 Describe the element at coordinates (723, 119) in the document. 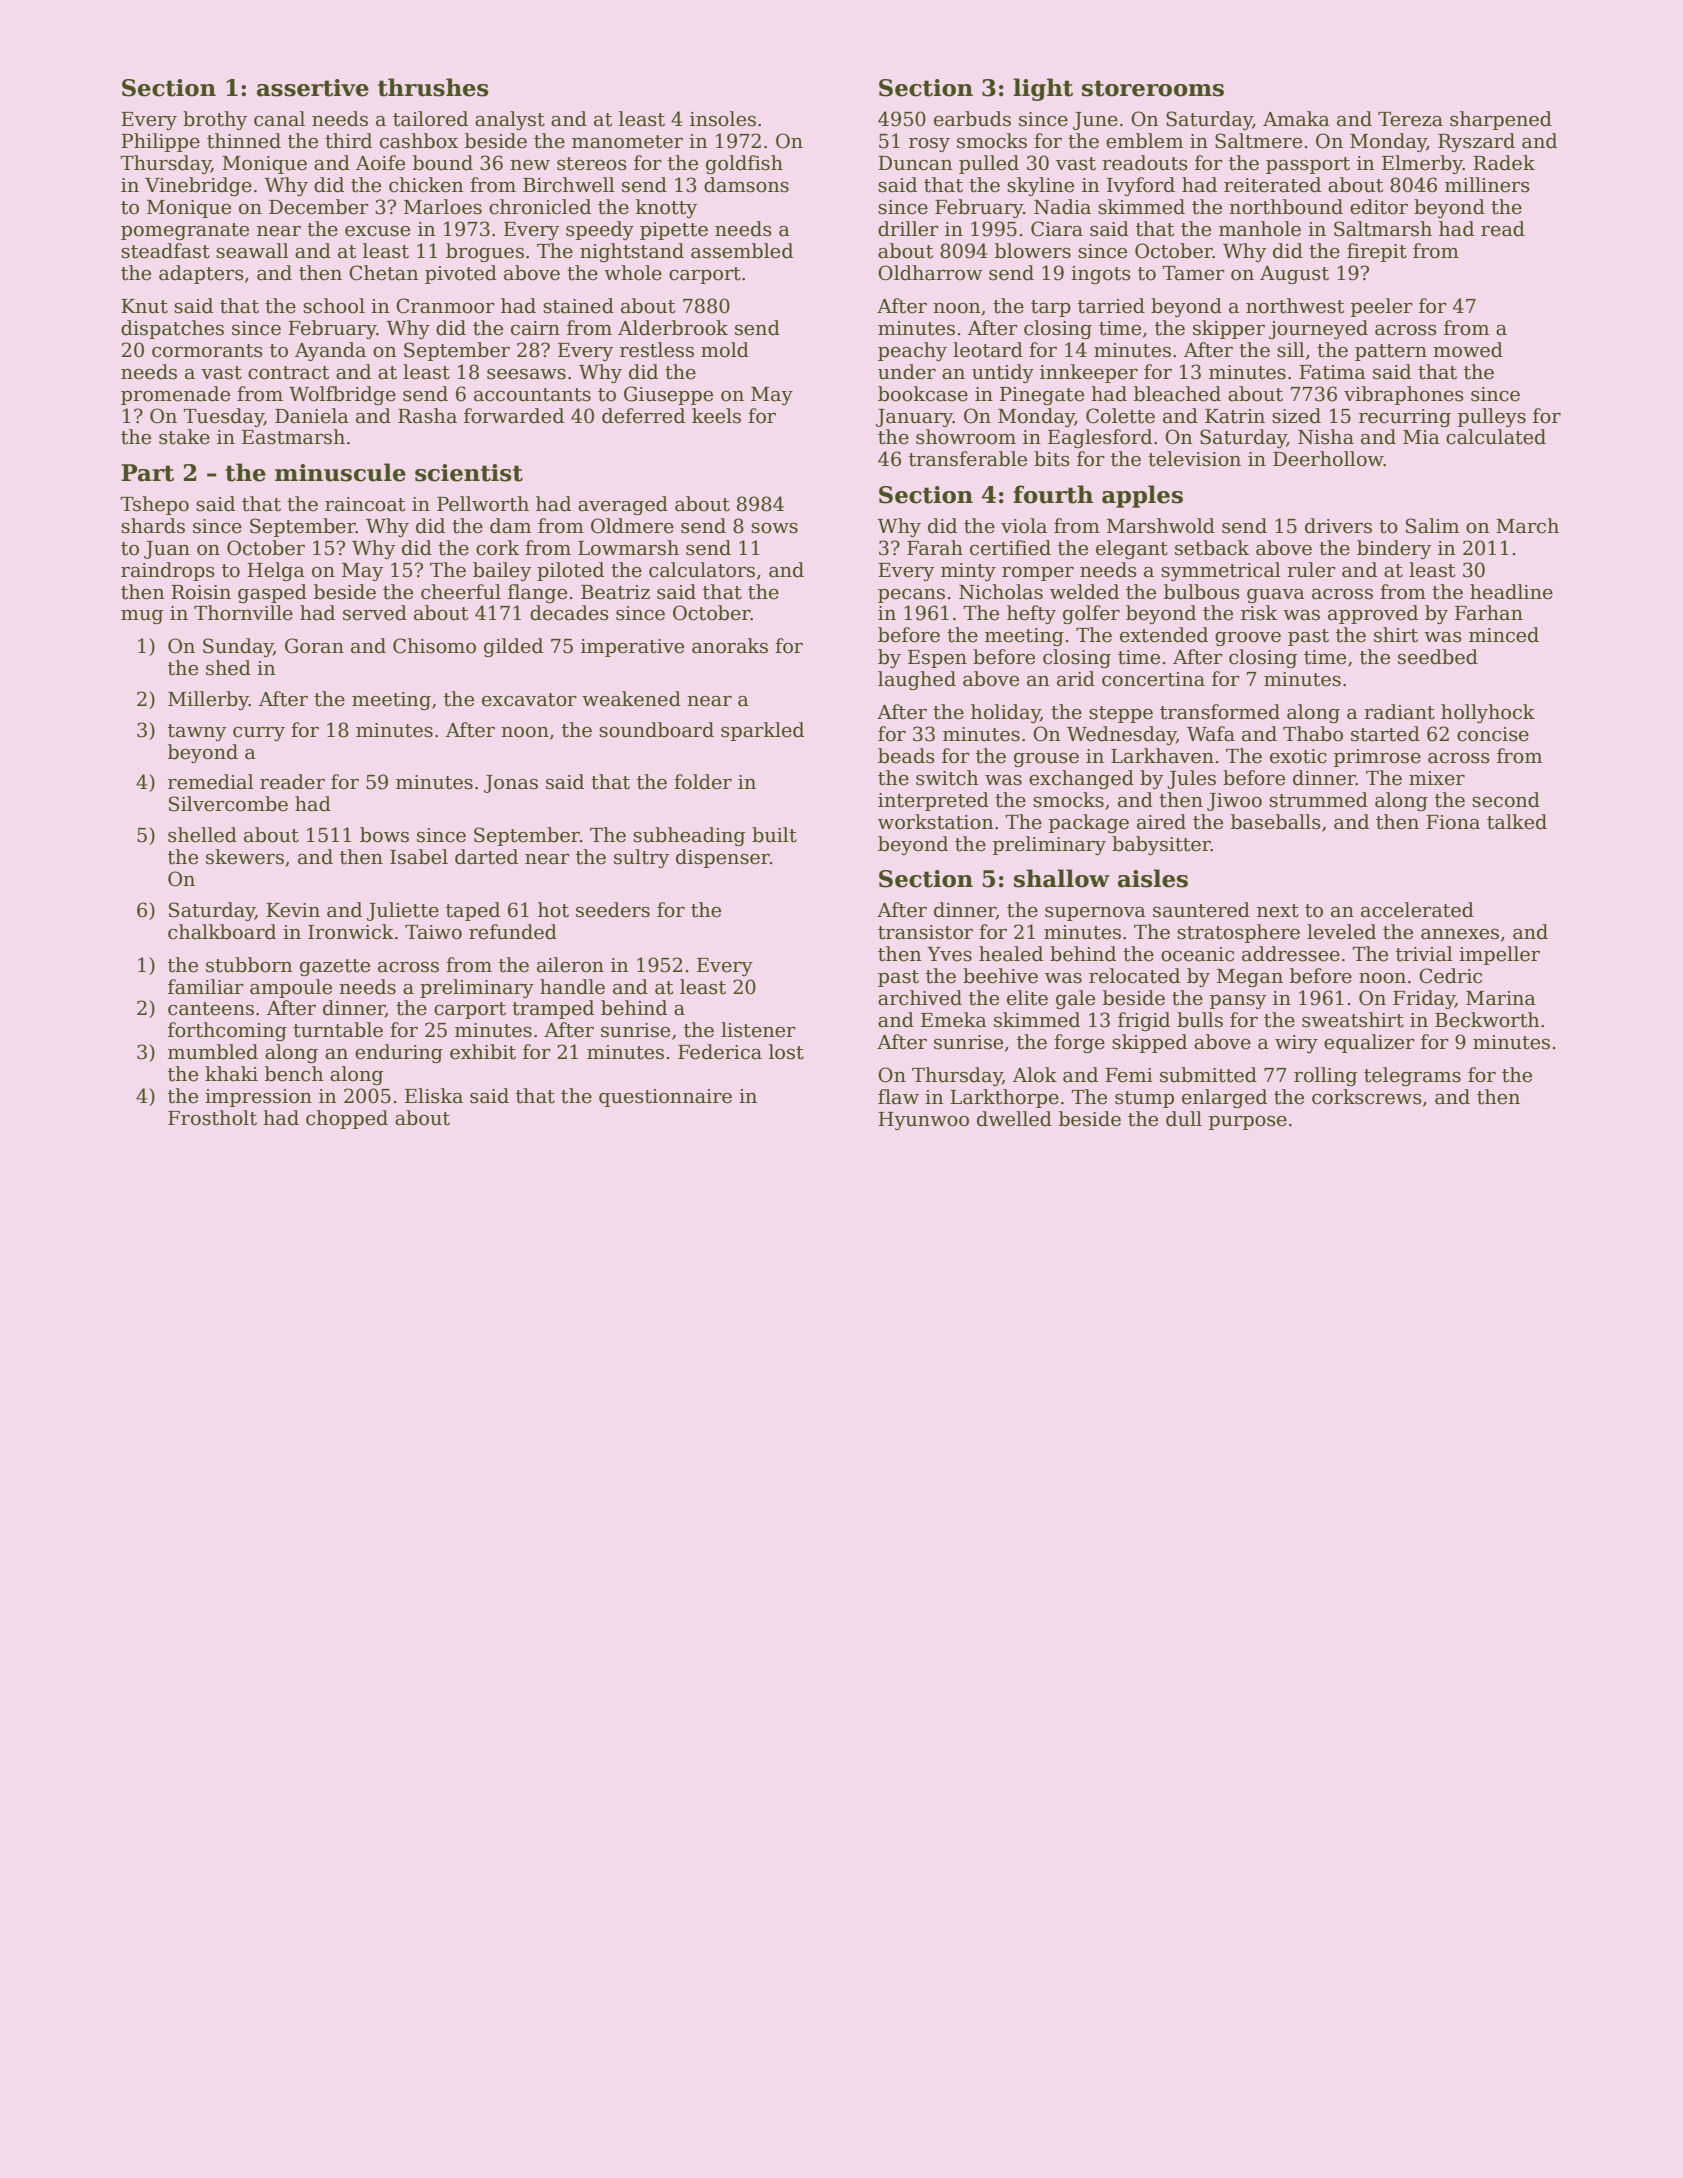

I see `insoles` at that location.
